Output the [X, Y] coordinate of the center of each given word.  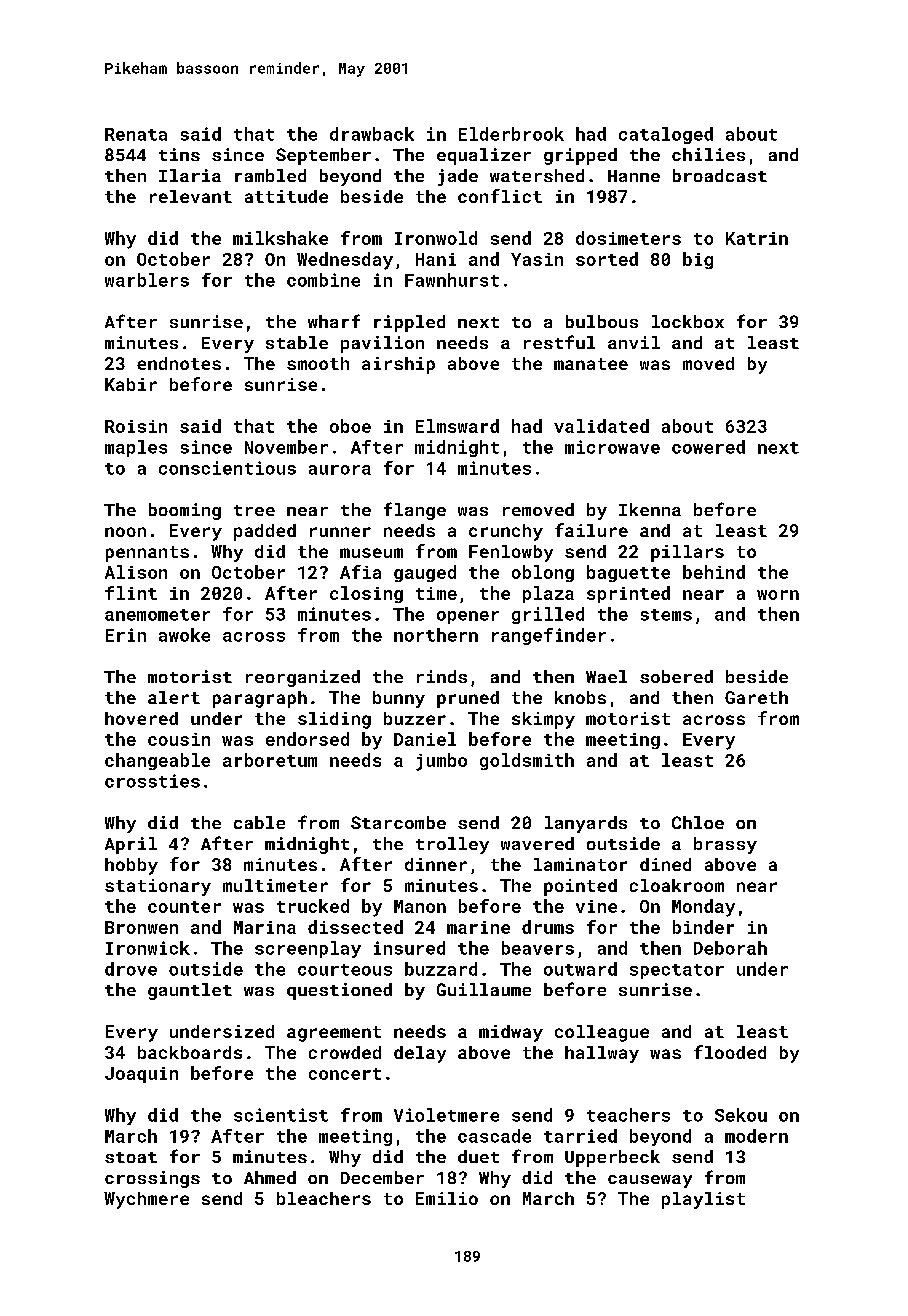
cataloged [666, 135]
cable [259, 822]
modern [756, 1136]
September [323, 156]
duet [478, 1156]
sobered [676, 676]
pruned [468, 699]
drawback [372, 134]
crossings [152, 1179]
